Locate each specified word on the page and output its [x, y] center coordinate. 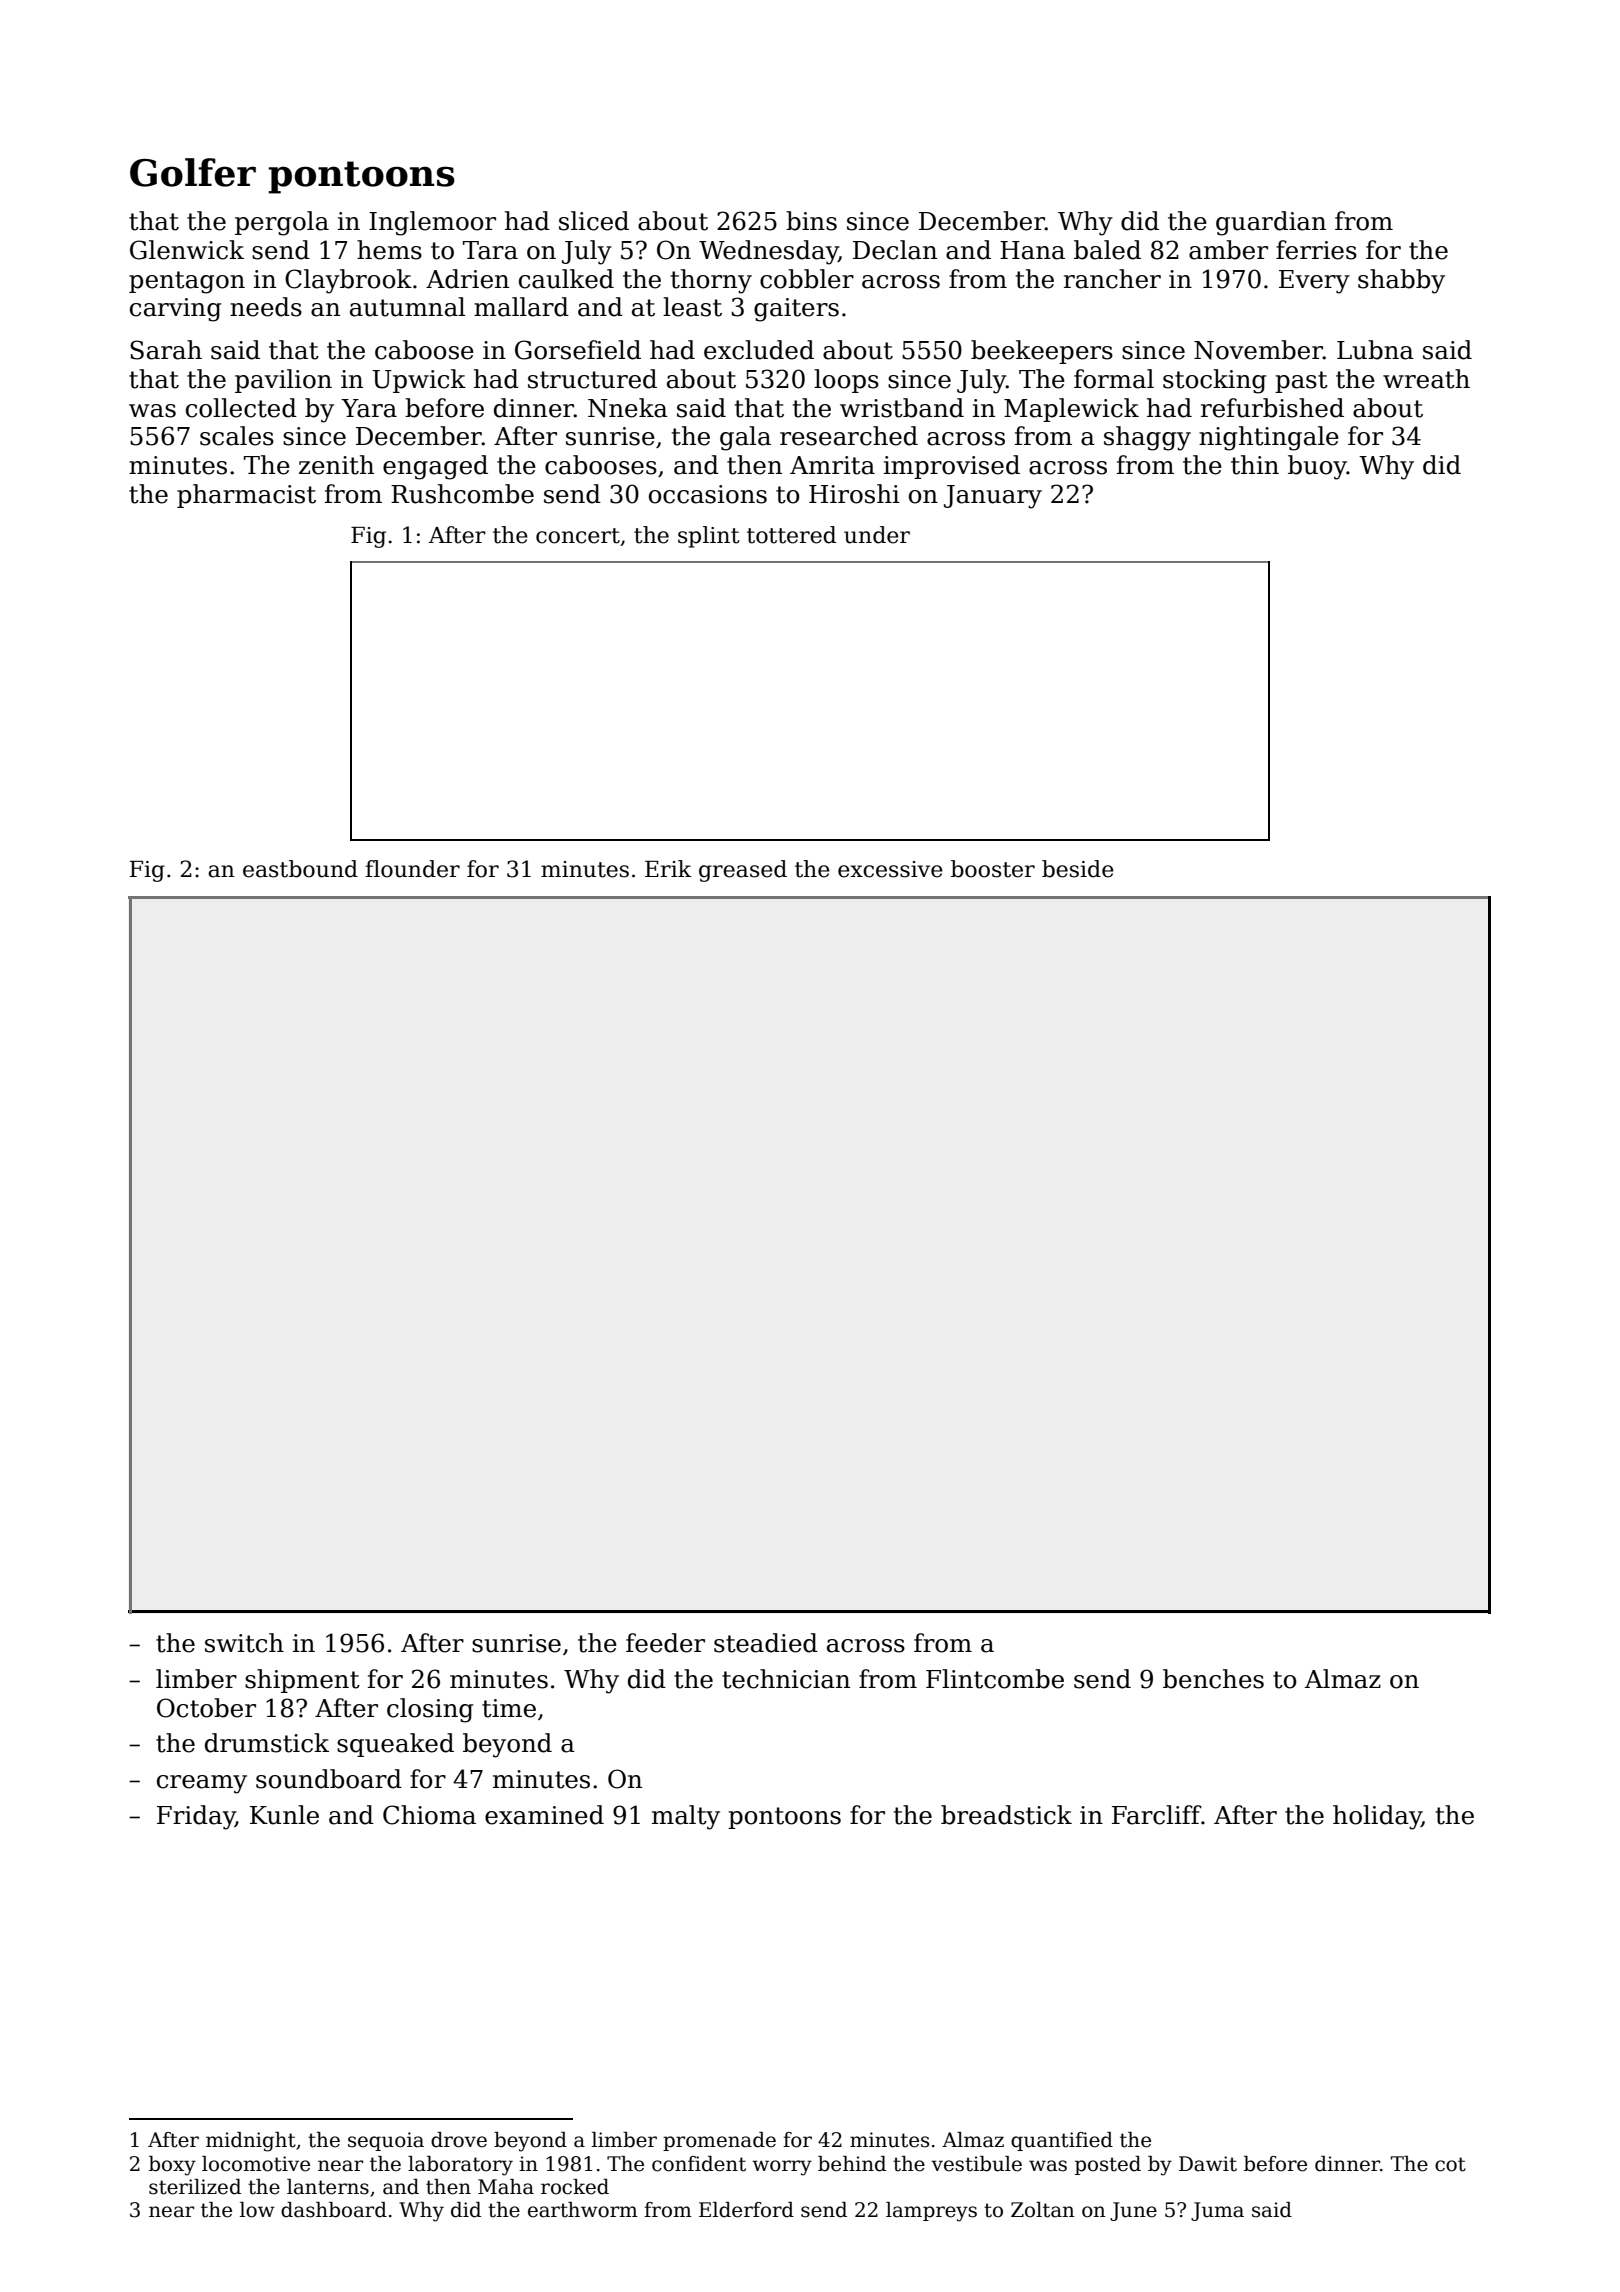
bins [811, 221]
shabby [1401, 281]
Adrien [467, 279]
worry [782, 2168]
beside [1078, 869]
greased [743, 871]
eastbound [300, 869]
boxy [172, 2166]
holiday [1377, 1817]
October [206, 1708]
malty [686, 1817]
